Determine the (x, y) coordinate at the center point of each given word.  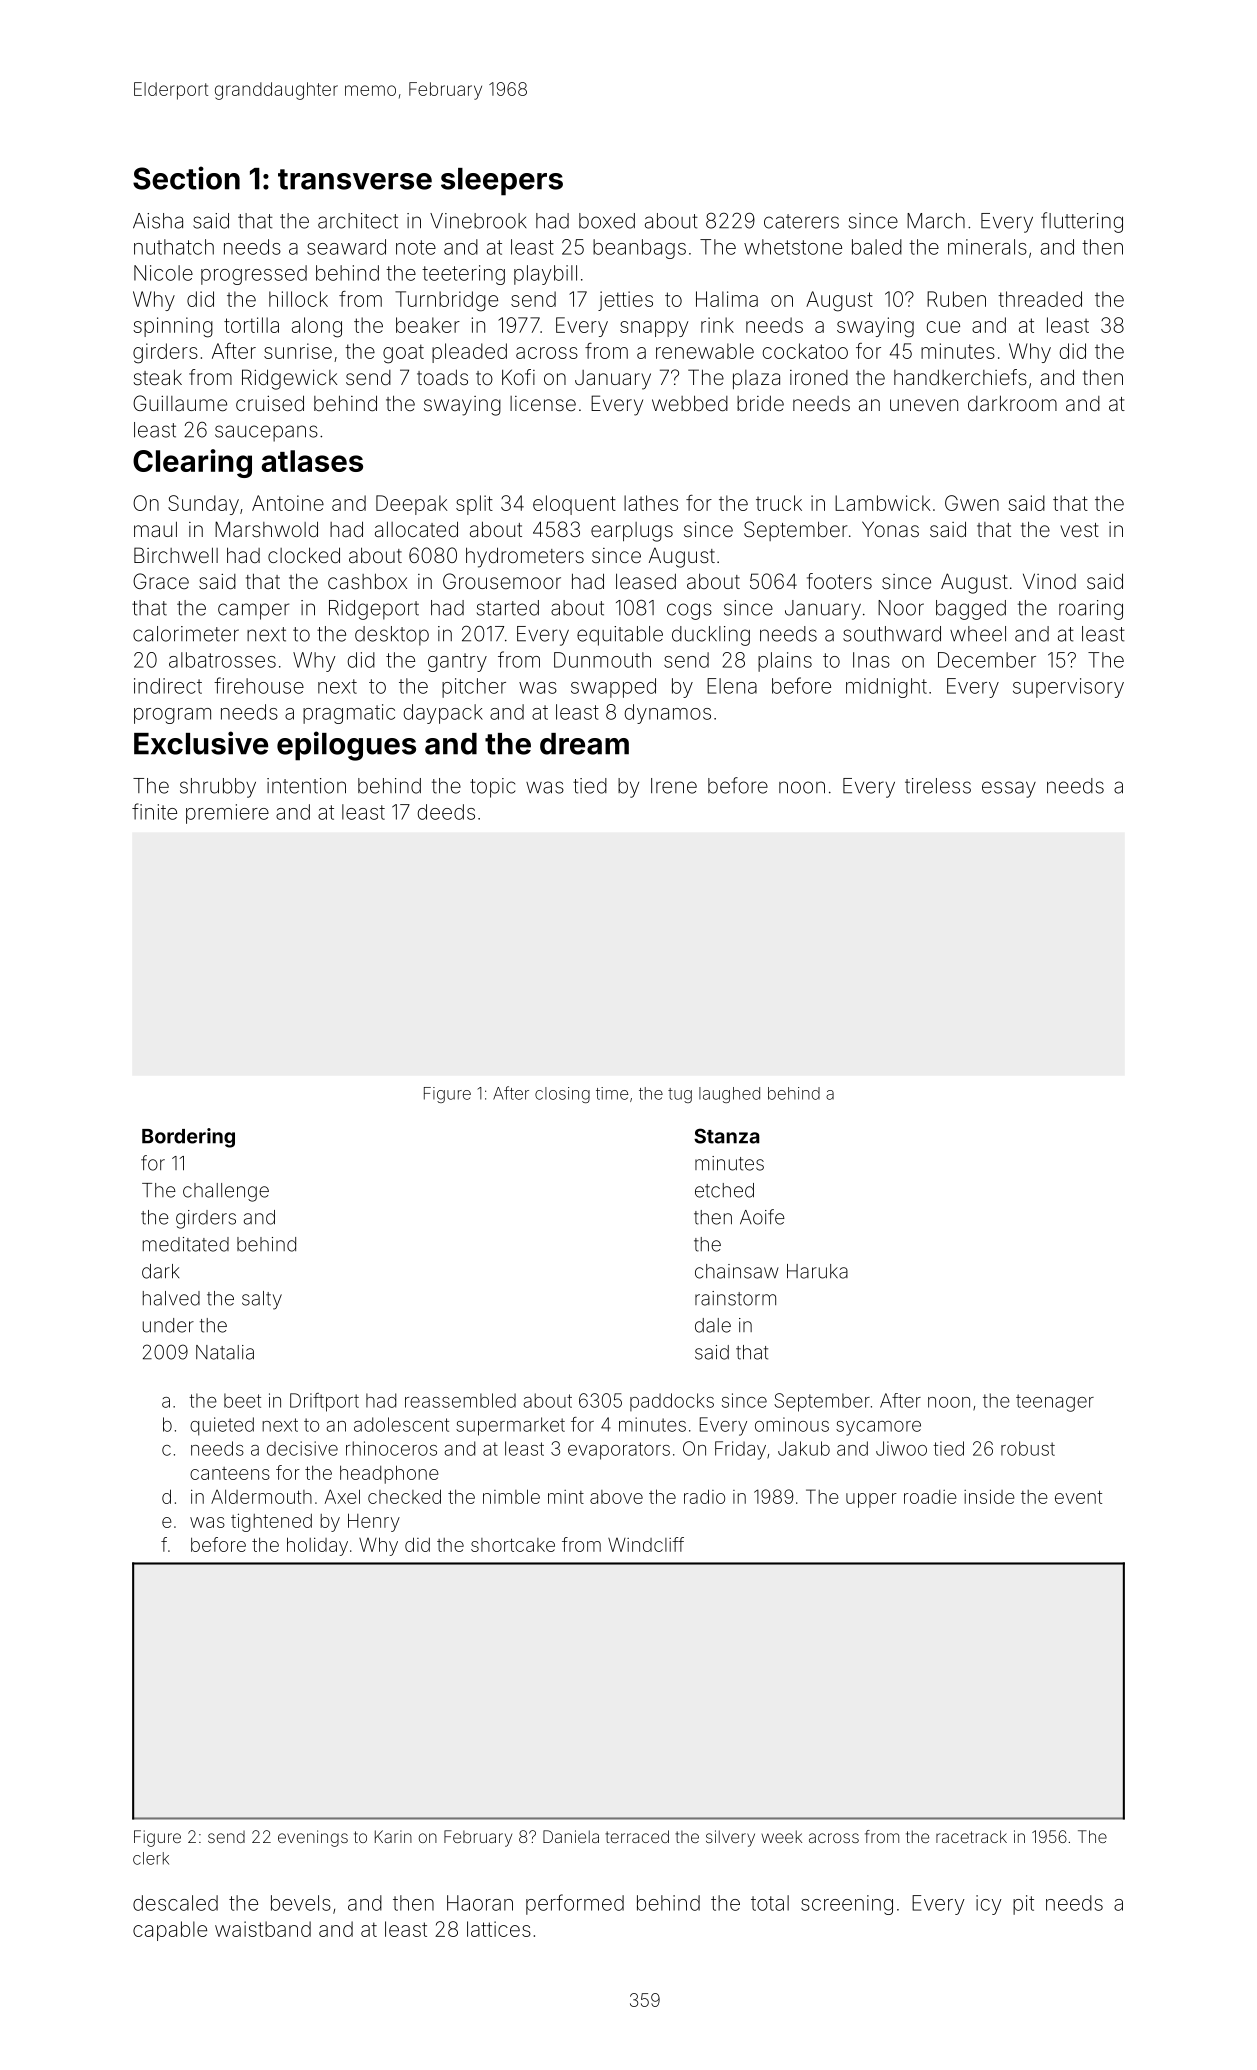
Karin (393, 1836)
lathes (651, 503)
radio (704, 1496)
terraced (637, 1836)
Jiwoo (901, 1448)
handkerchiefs (960, 377)
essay (1009, 789)
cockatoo (805, 351)
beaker (428, 325)
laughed (729, 1095)
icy (989, 1905)
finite (154, 811)
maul (155, 529)
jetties (625, 301)
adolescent (401, 1424)
